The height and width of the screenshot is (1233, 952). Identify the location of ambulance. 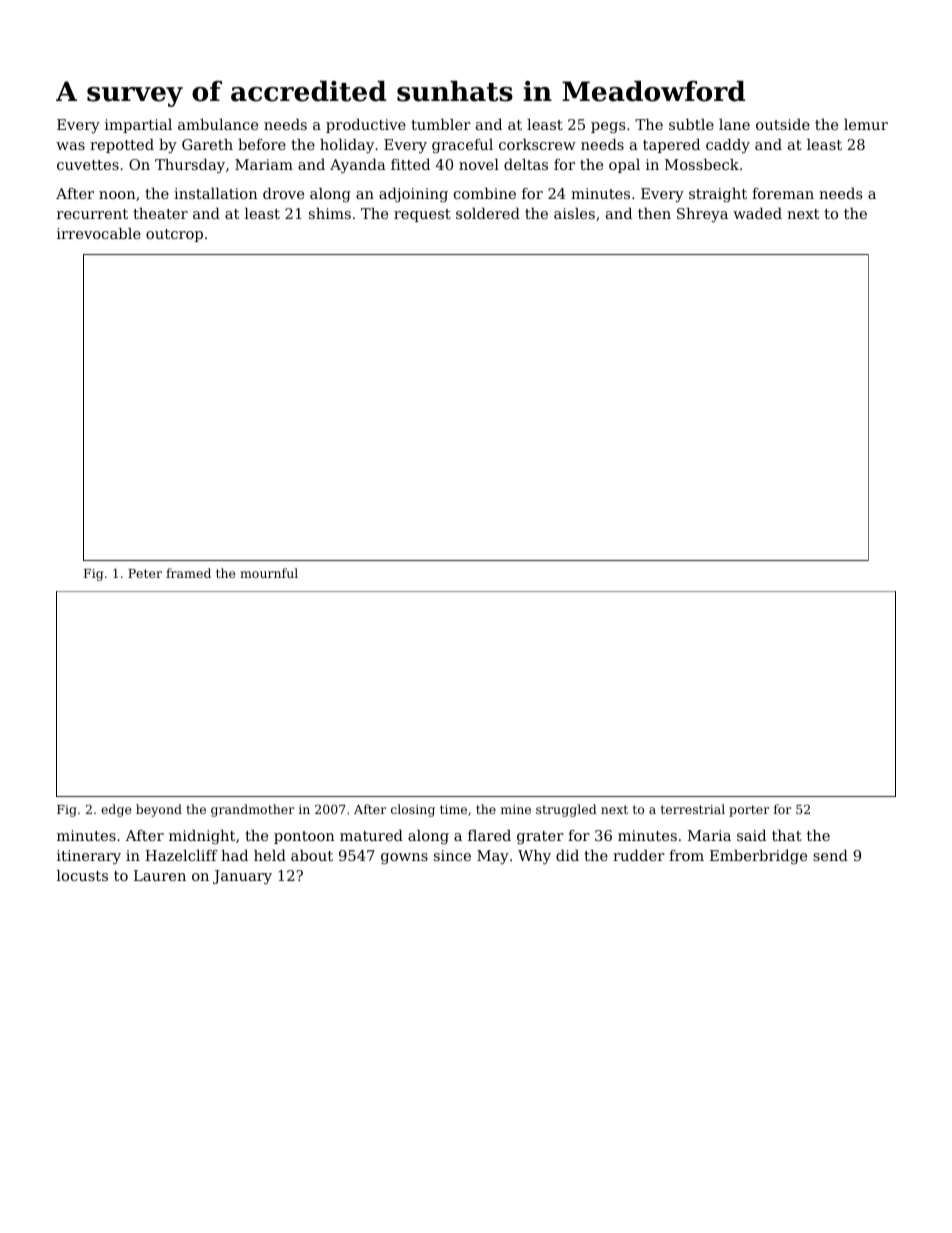
(218, 124).
